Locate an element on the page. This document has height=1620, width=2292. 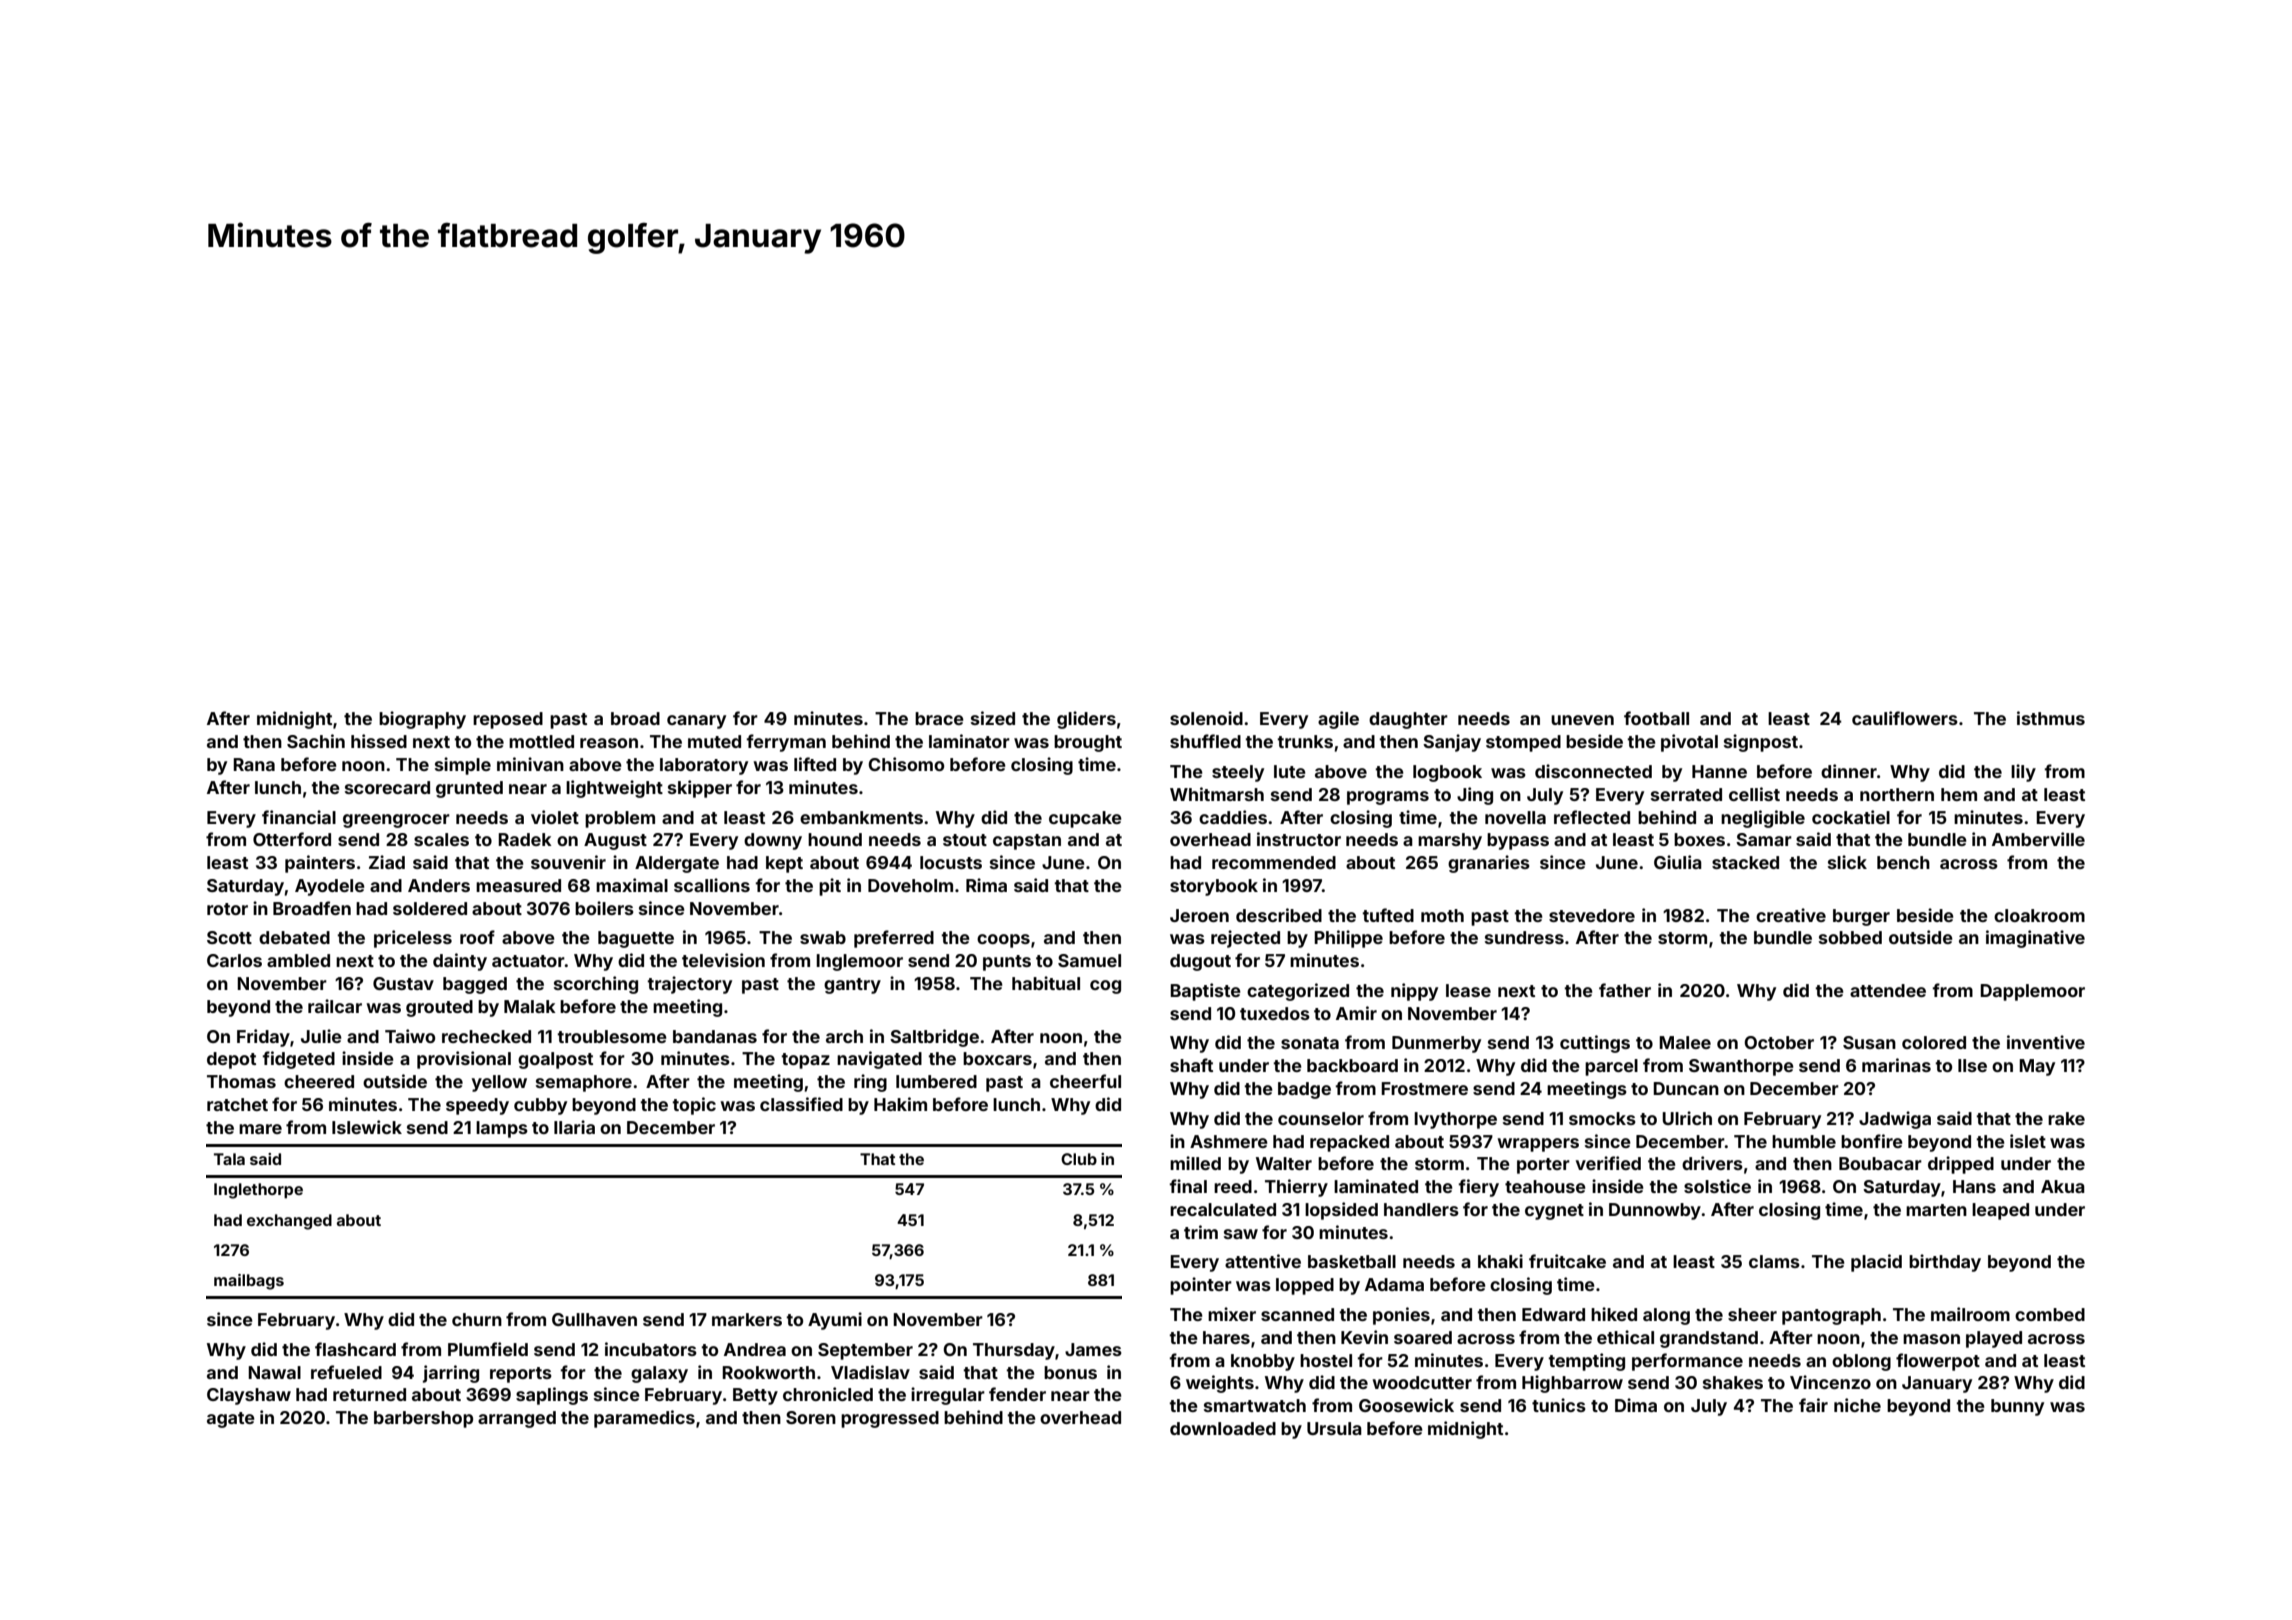
churn is located at coordinates (477, 1319).
